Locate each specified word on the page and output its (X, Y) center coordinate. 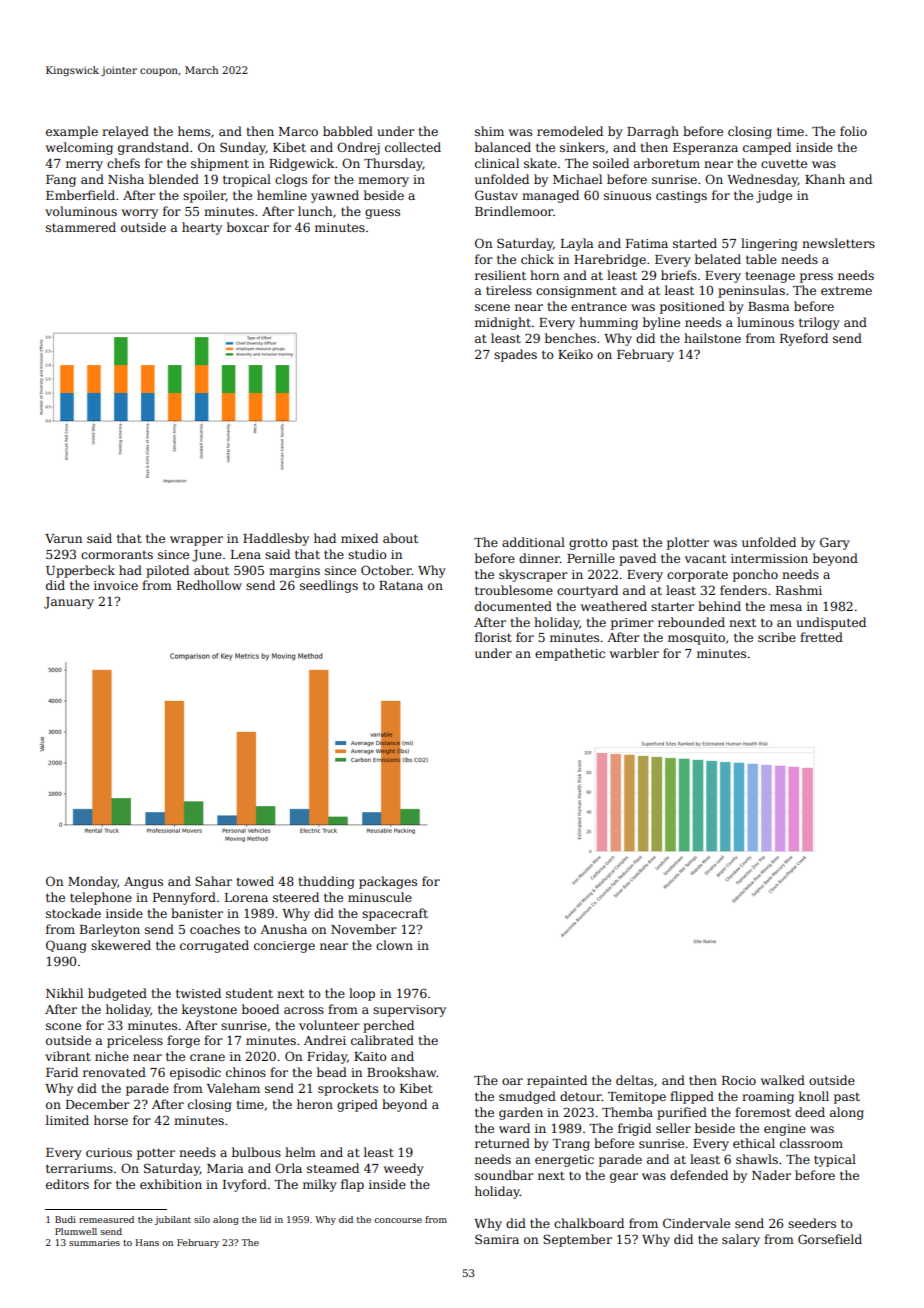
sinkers (582, 147)
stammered (81, 227)
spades (515, 355)
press (816, 278)
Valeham (233, 1088)
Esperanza (705, 149)
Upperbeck (80, 571)
